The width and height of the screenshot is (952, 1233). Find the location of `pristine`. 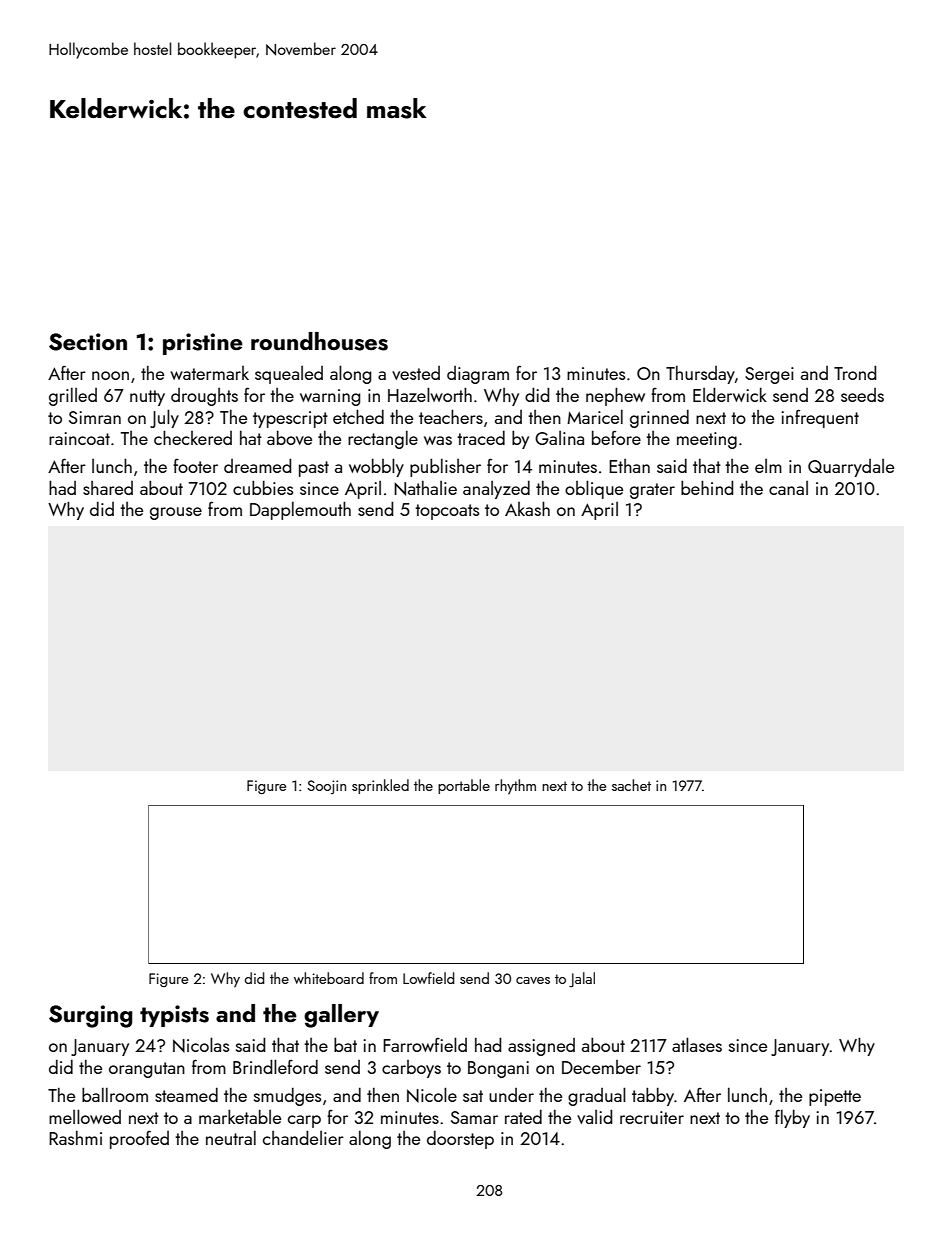

pristine is located at coordinates (203, 344).
